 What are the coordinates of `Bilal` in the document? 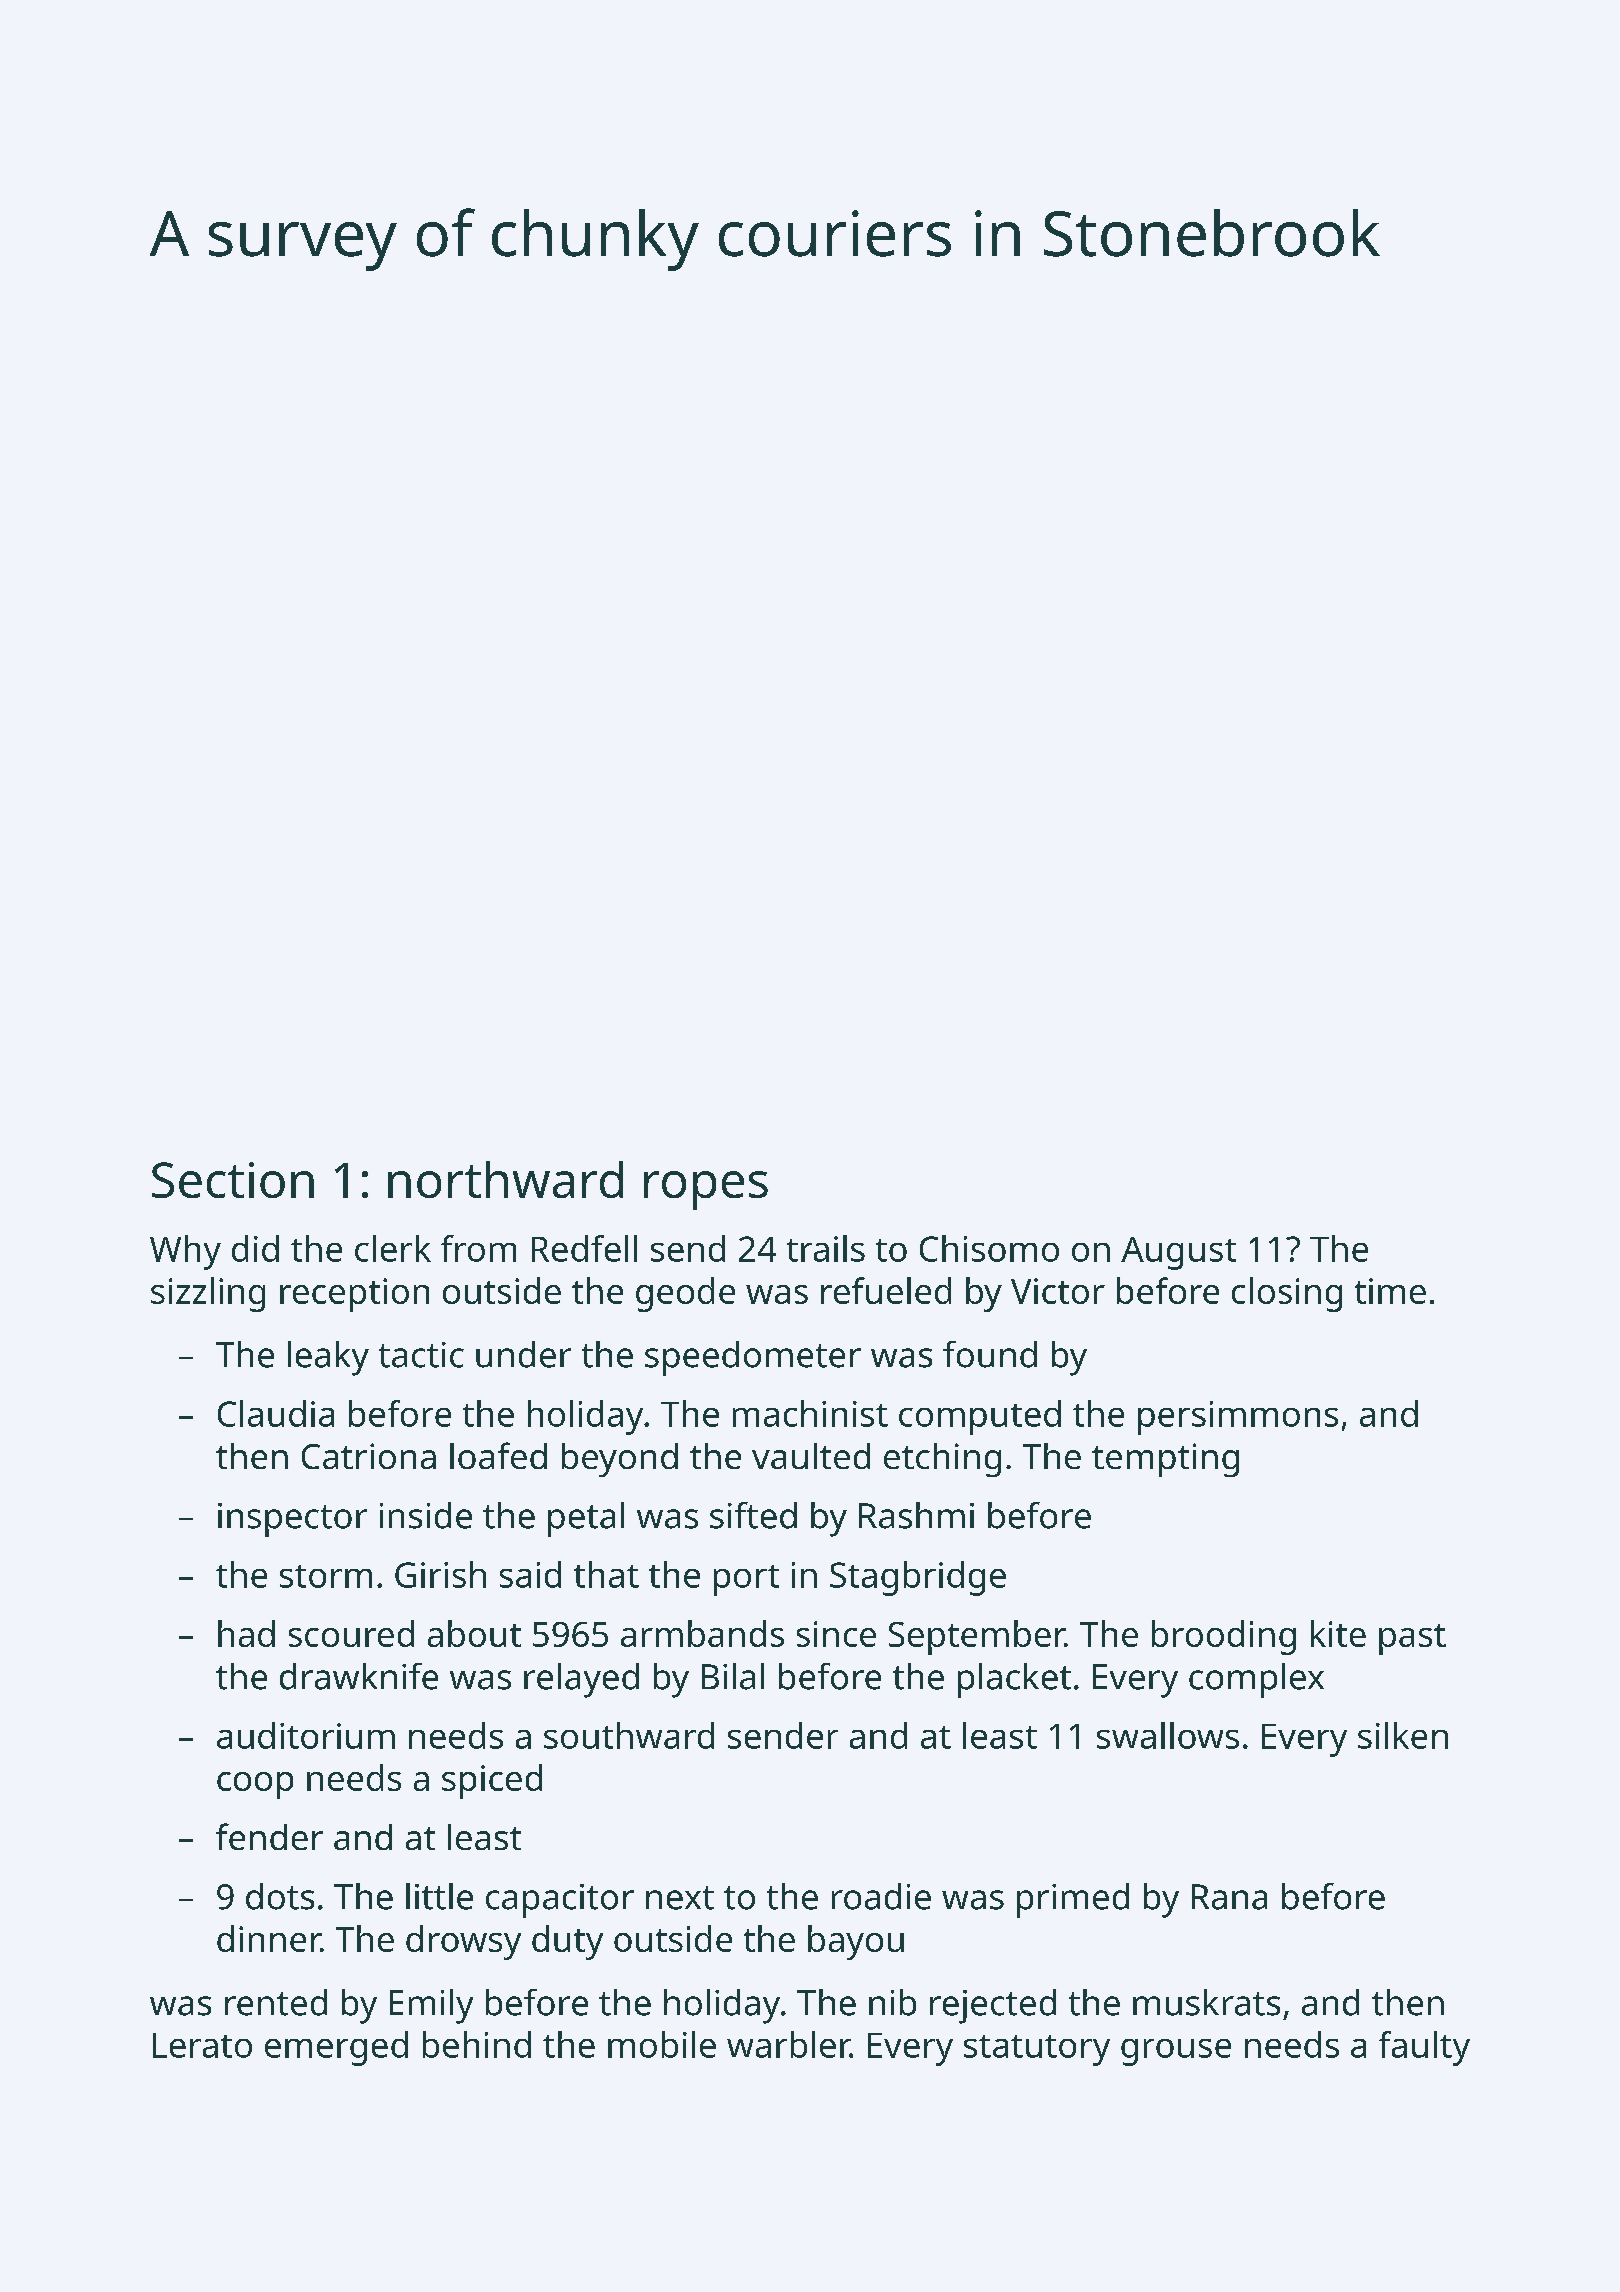 It's located at (733, 1676).
